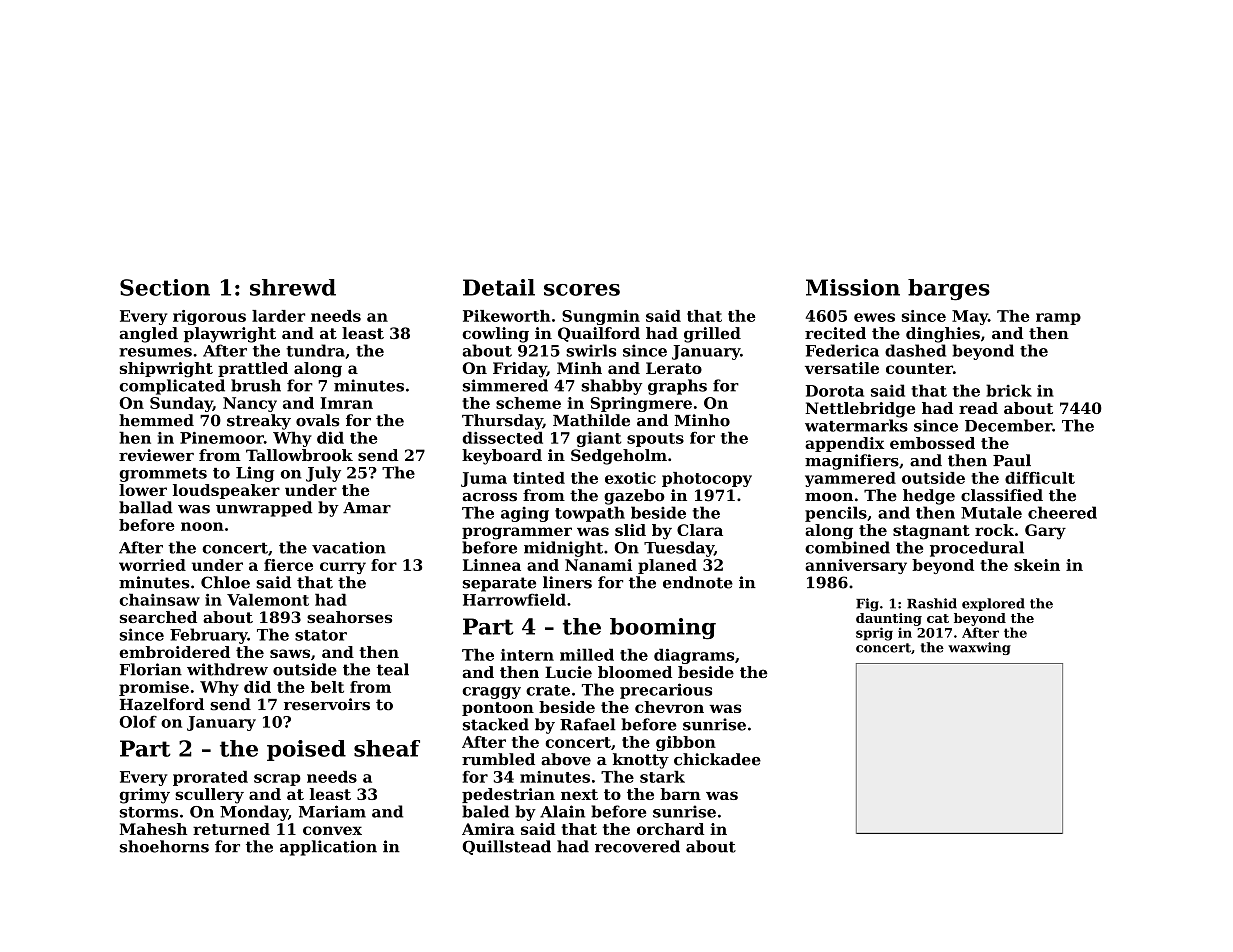 Image resolution: width=1233 pixels, height=952 pixels. I want to click on Section, so click(165, 287).
